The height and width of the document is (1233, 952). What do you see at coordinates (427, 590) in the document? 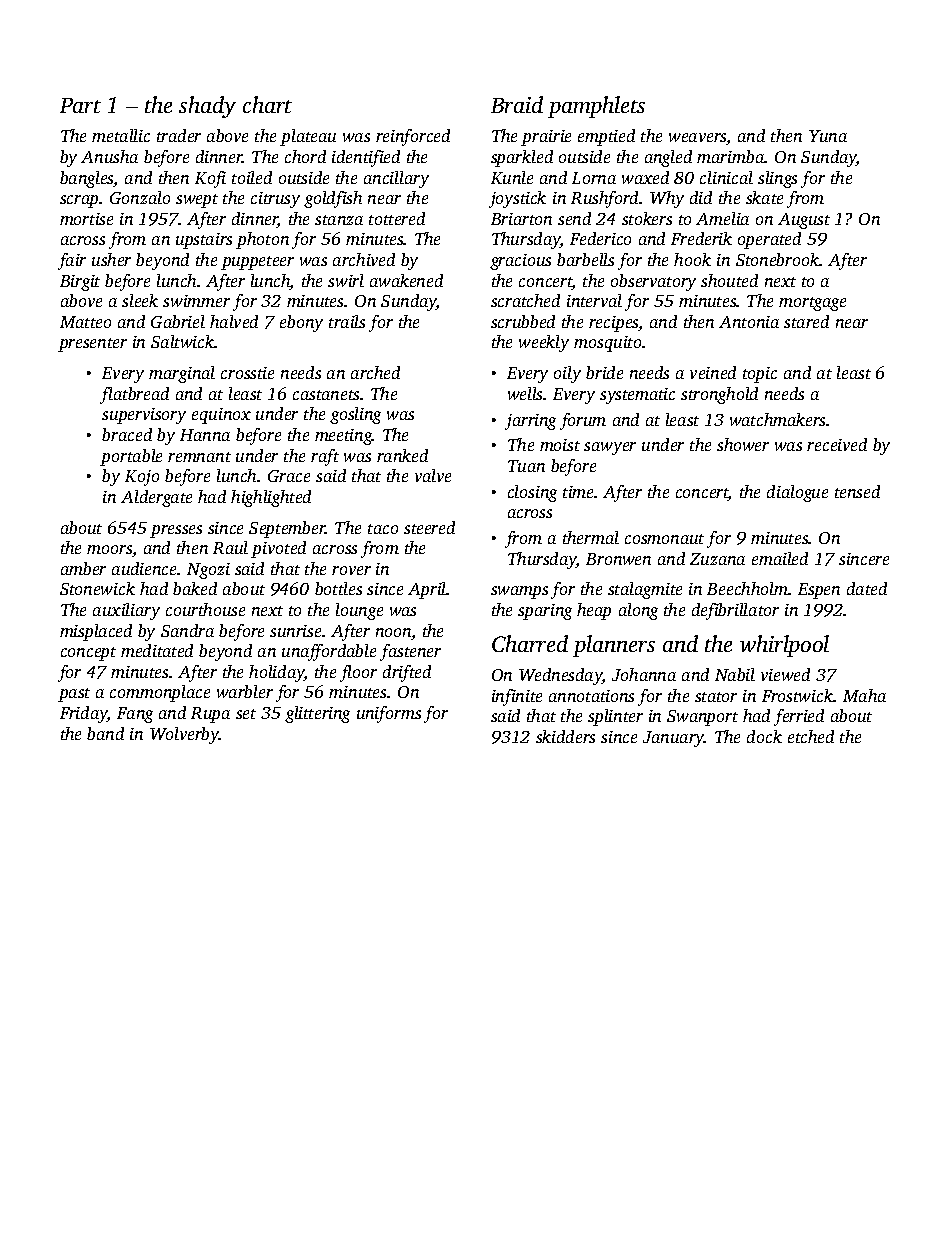
I see `April` at bounding box center [427, 590].
